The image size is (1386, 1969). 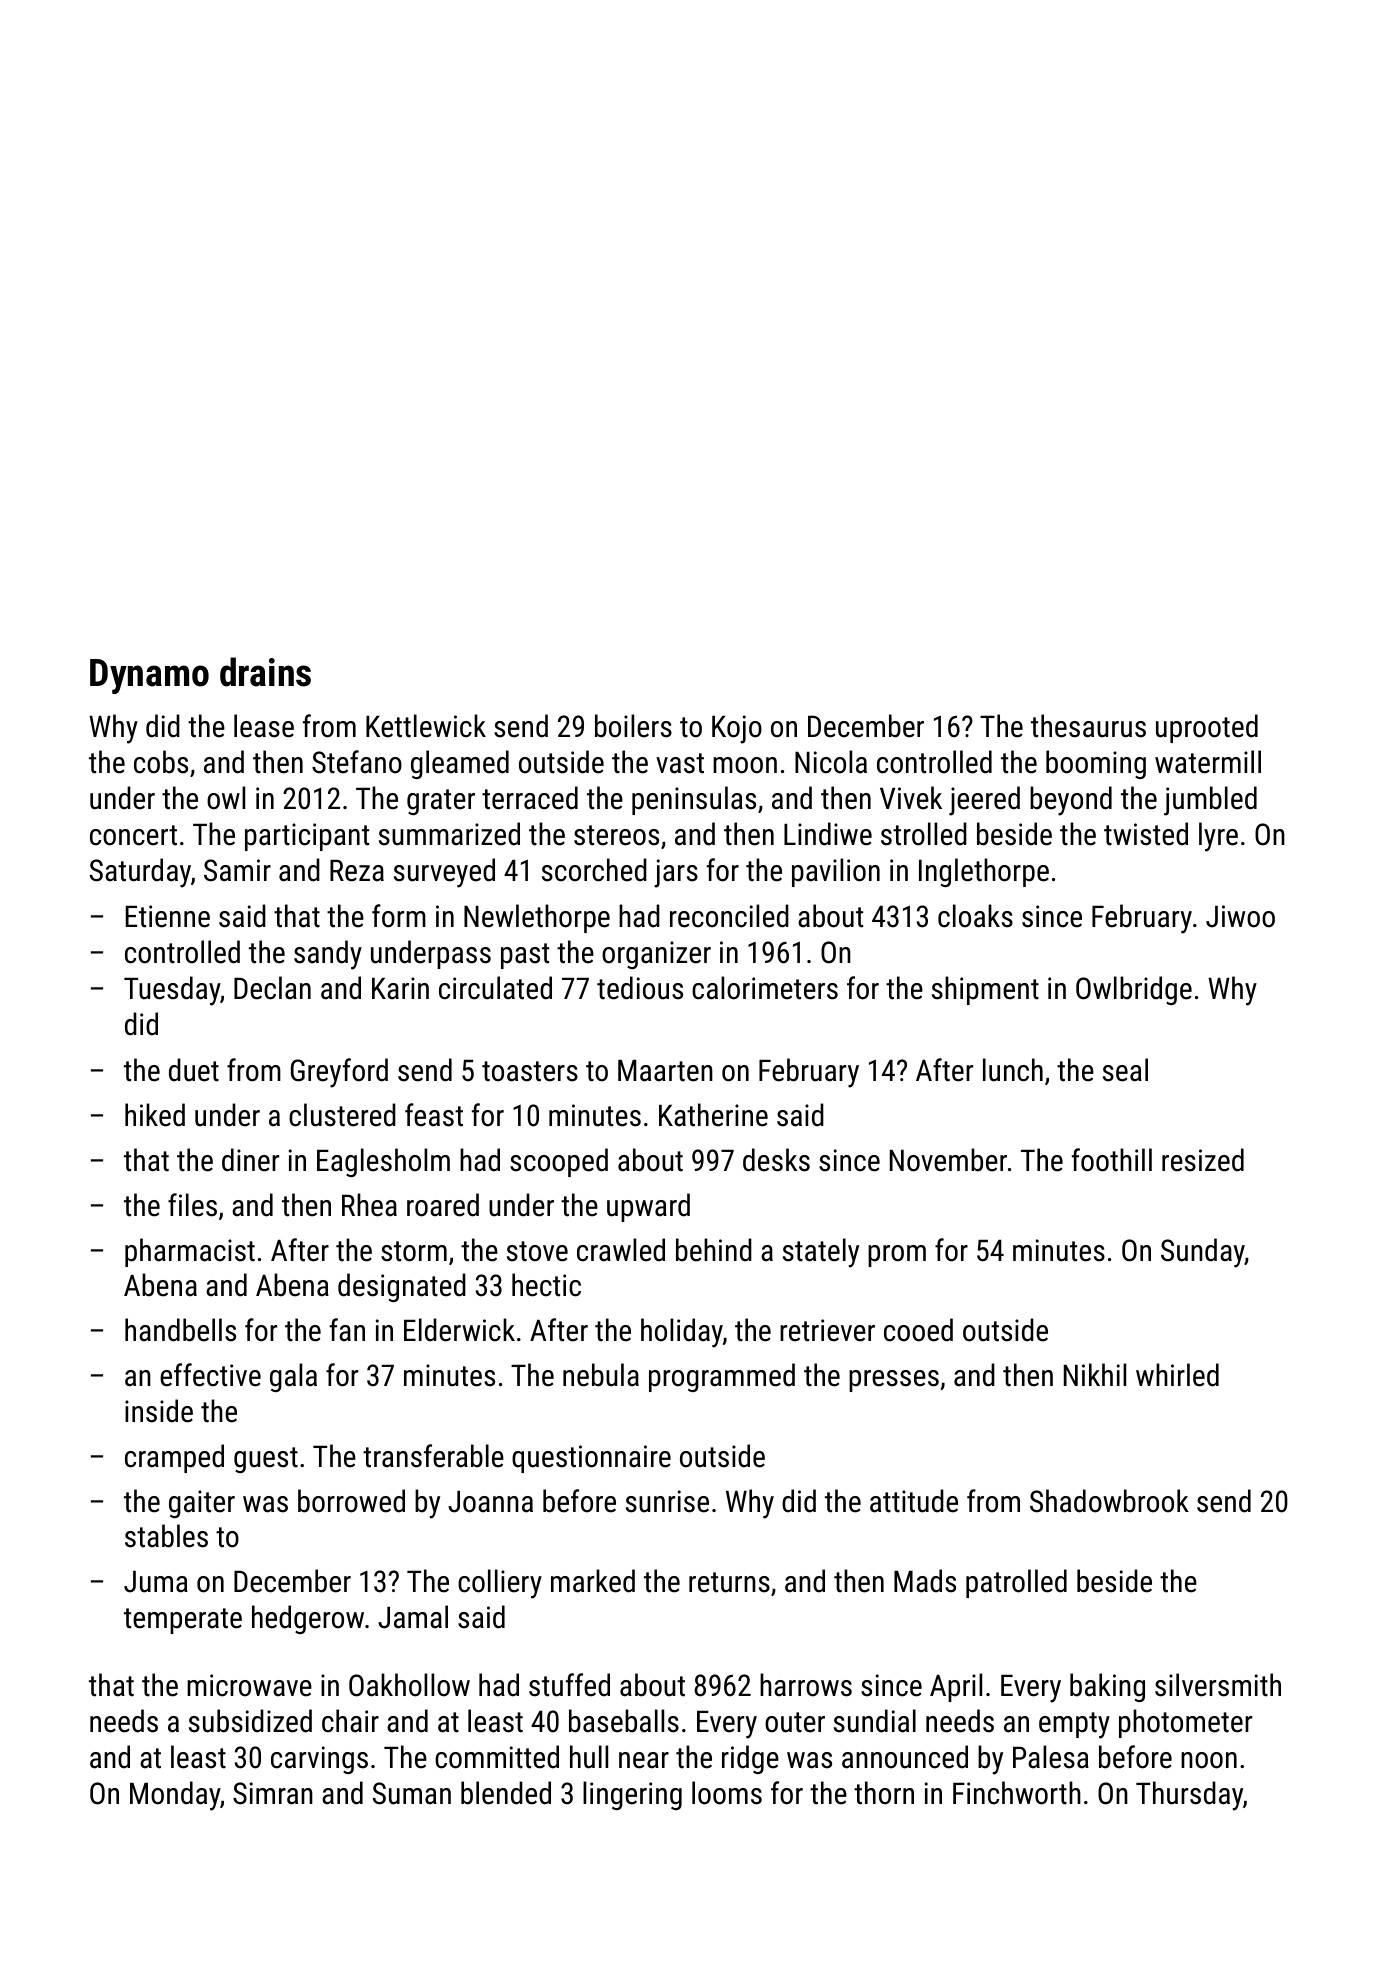 What do you see at coordinates (948, 1160) in the document?
I see `November` at bounding box center [948, 1160].
